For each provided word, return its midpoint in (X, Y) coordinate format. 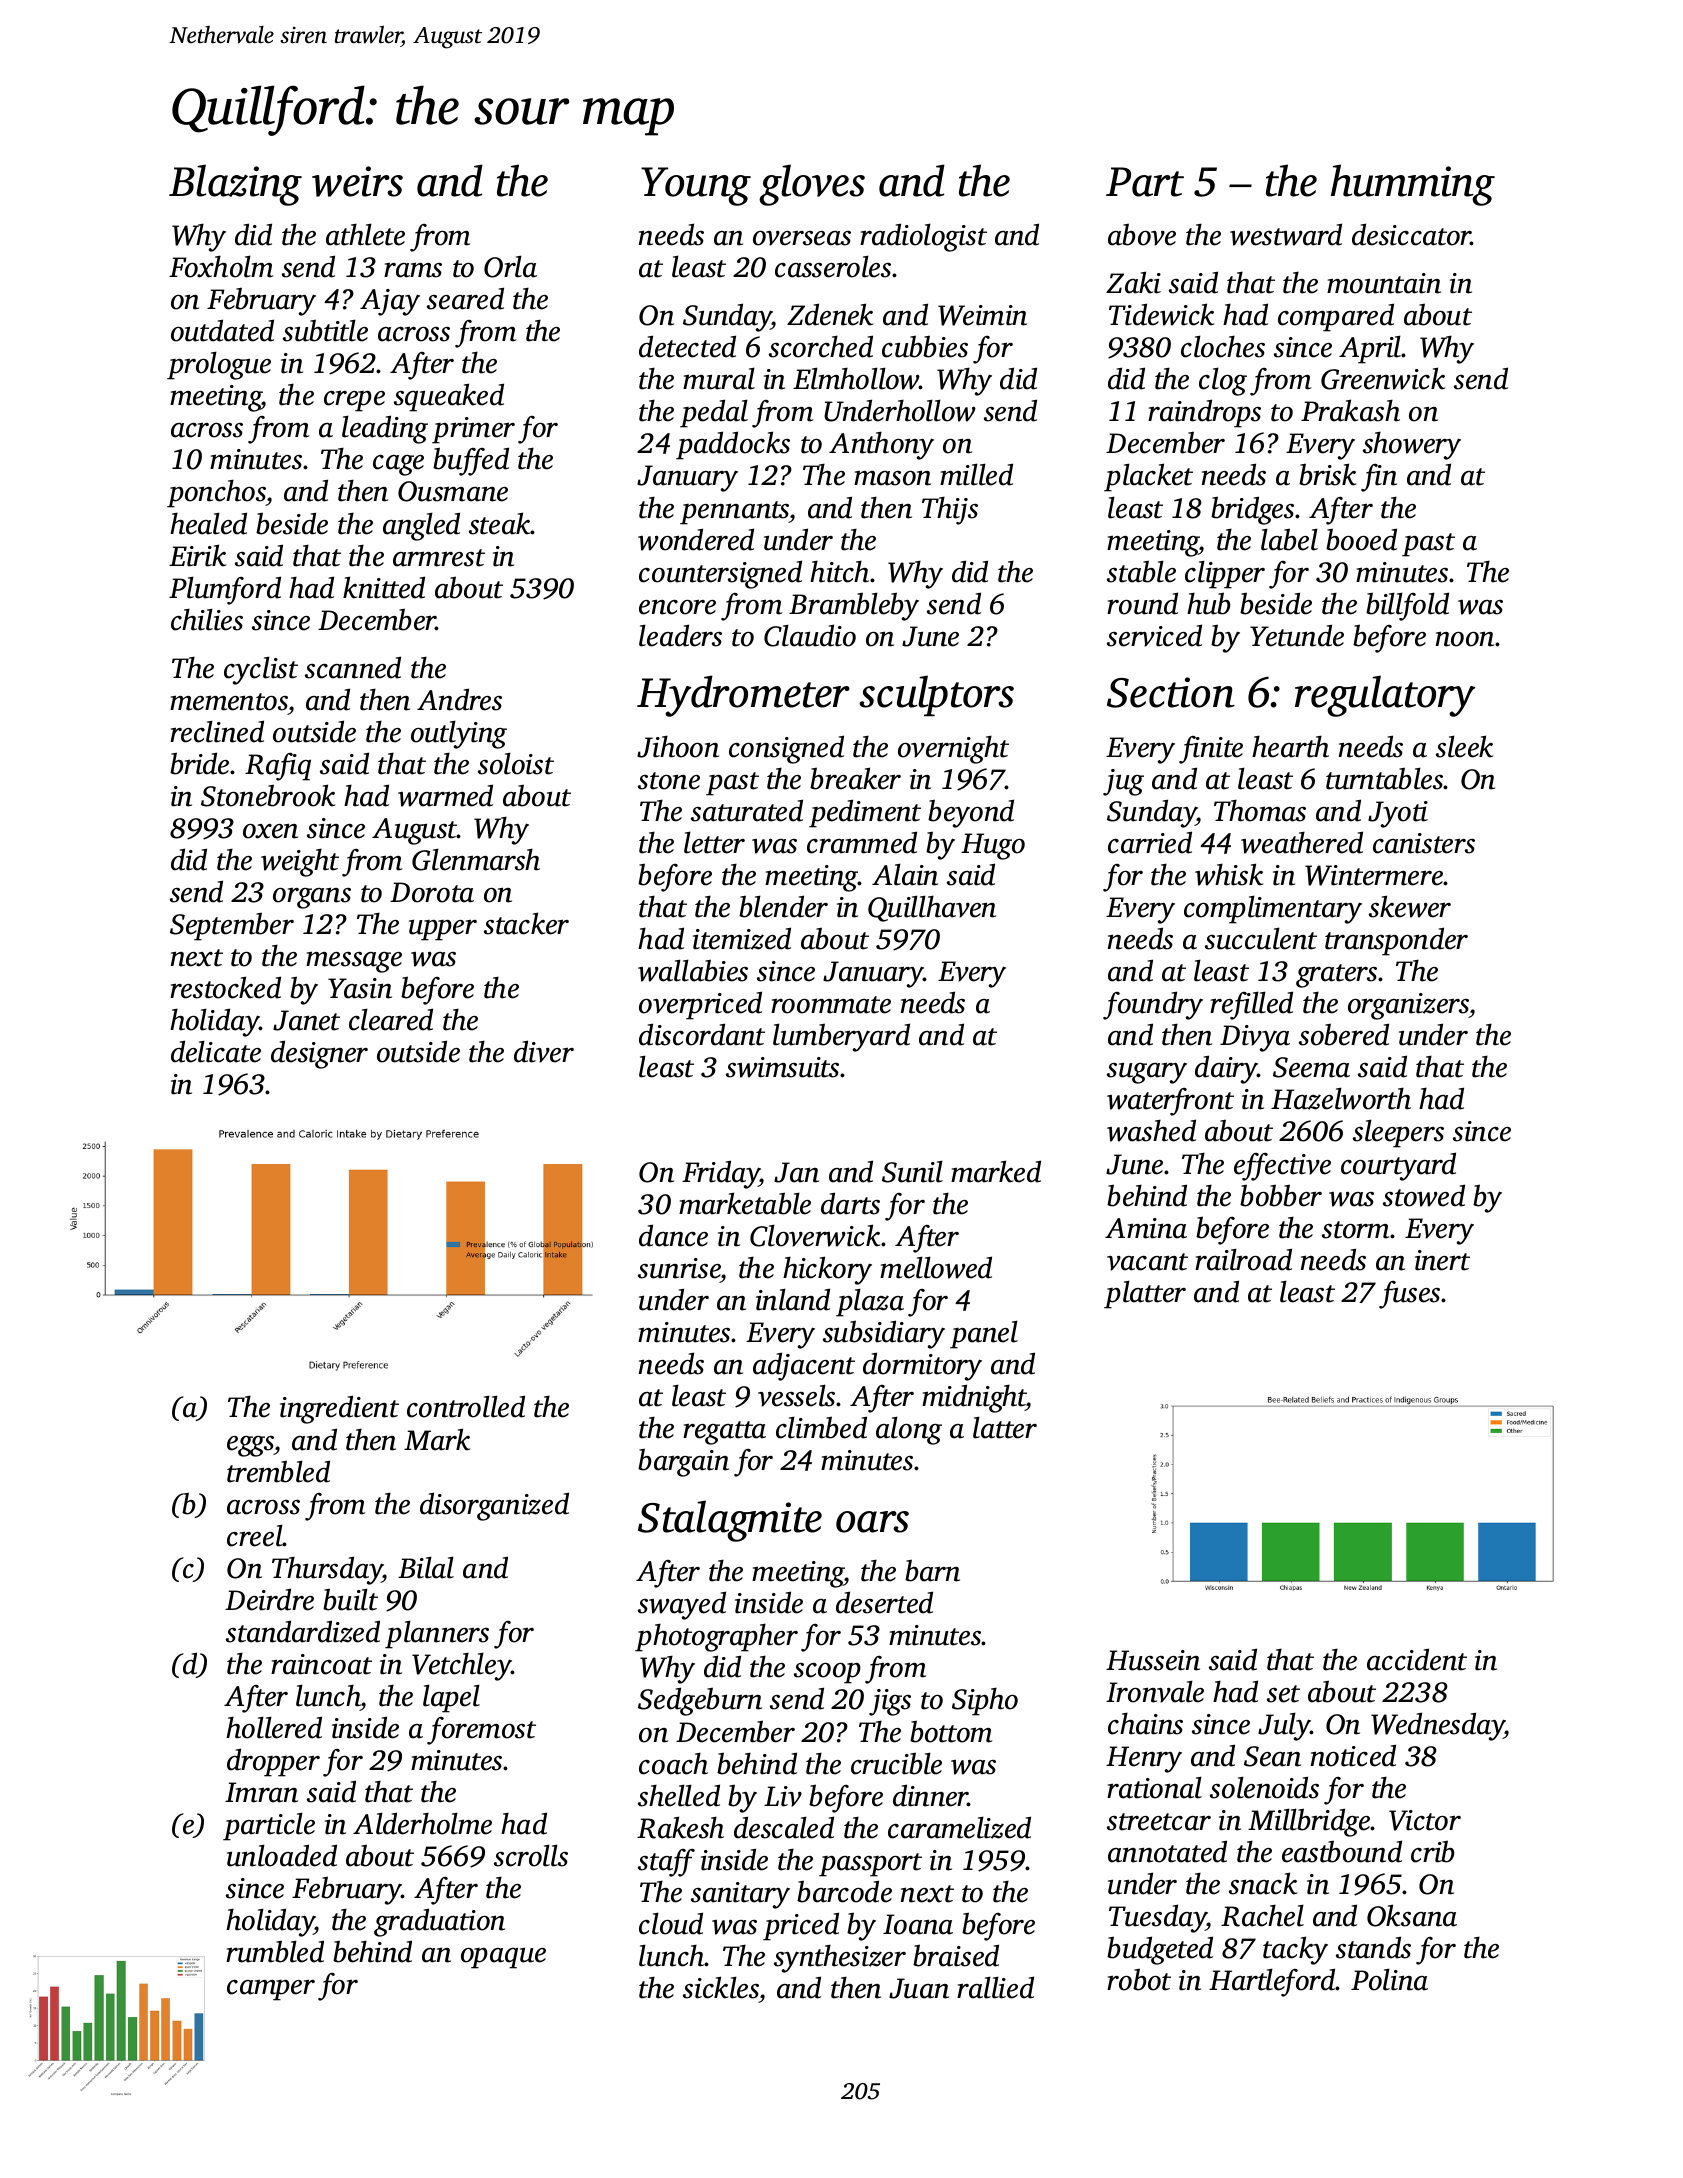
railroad (1243, 1259)
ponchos (216, 493)
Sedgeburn (700, 1701)
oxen (270, 831)
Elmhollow (856, 378)
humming (1413, 185)
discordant (702, 1034)
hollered (274, 1727)
